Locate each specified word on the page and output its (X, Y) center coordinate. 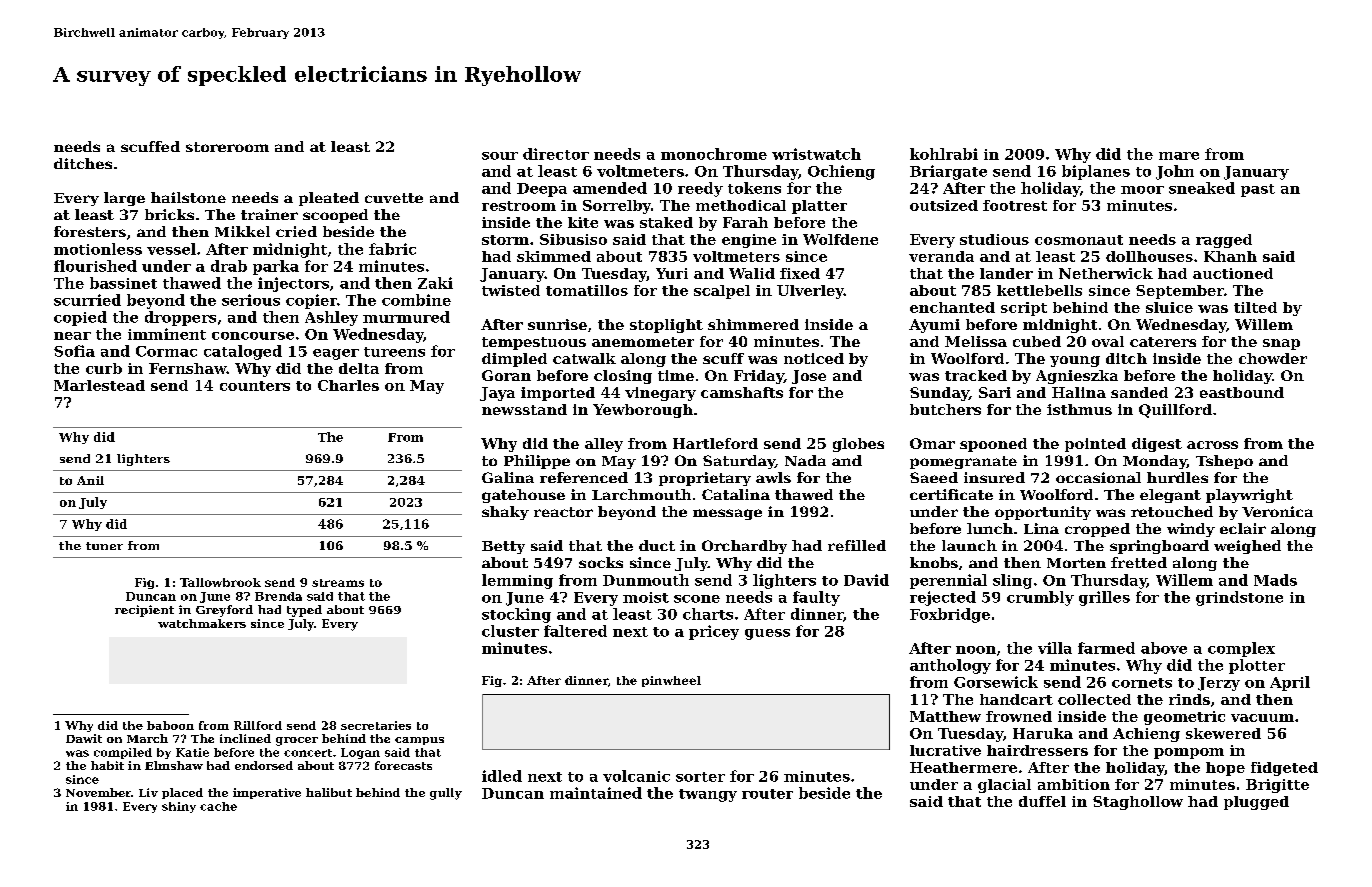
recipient (144, 611)
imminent (167, 334)
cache (218, 806)
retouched (1172, 511)
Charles (348, 385)
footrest (1015, 205)
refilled (857, 545)
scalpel (722, 292)
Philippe (537, 462)
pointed (1095, 445)
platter (819, 207)
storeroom (227, 147)
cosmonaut (1079, 240)
